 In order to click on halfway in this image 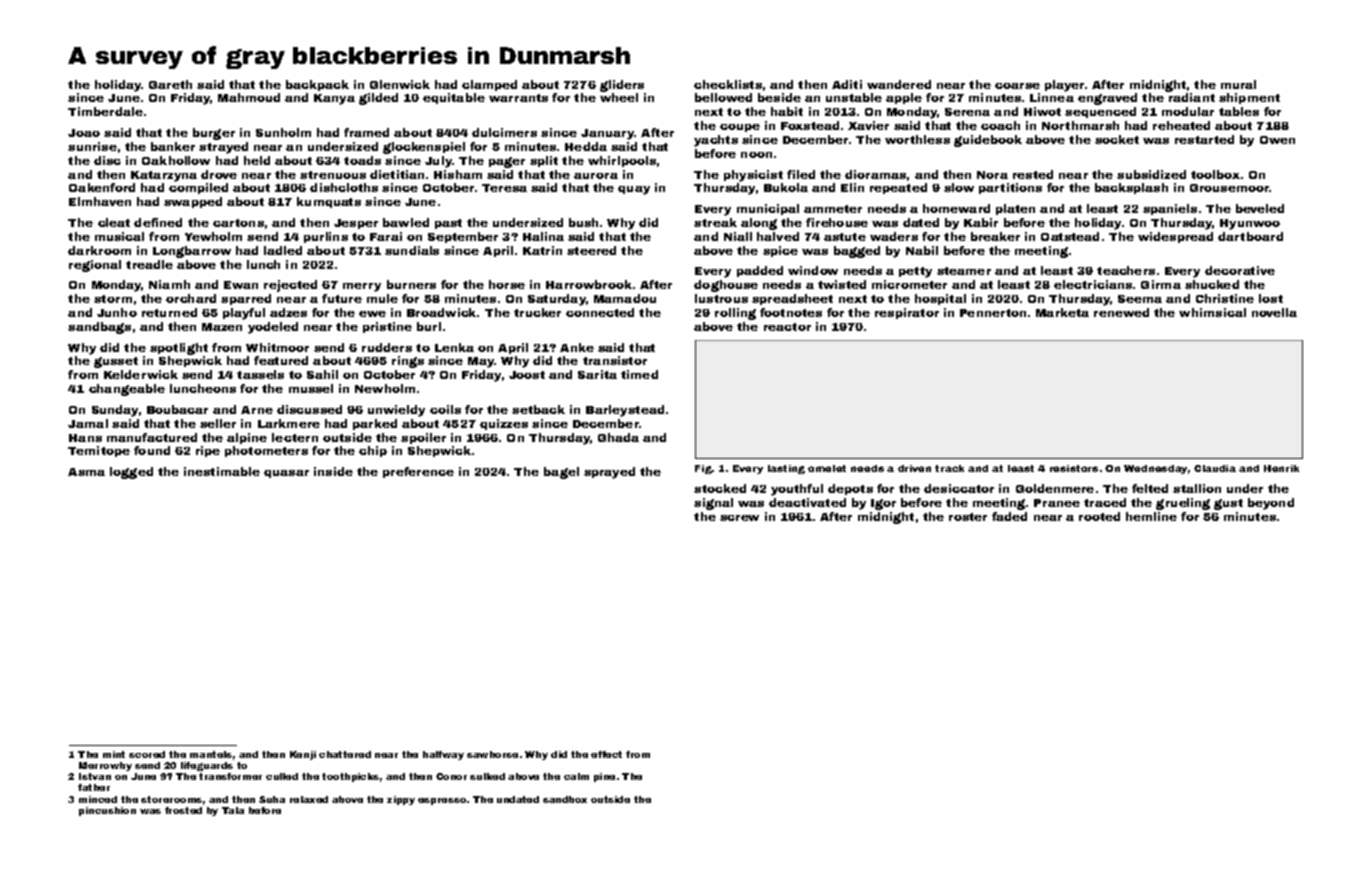, I will do `click(443, 755)`.
